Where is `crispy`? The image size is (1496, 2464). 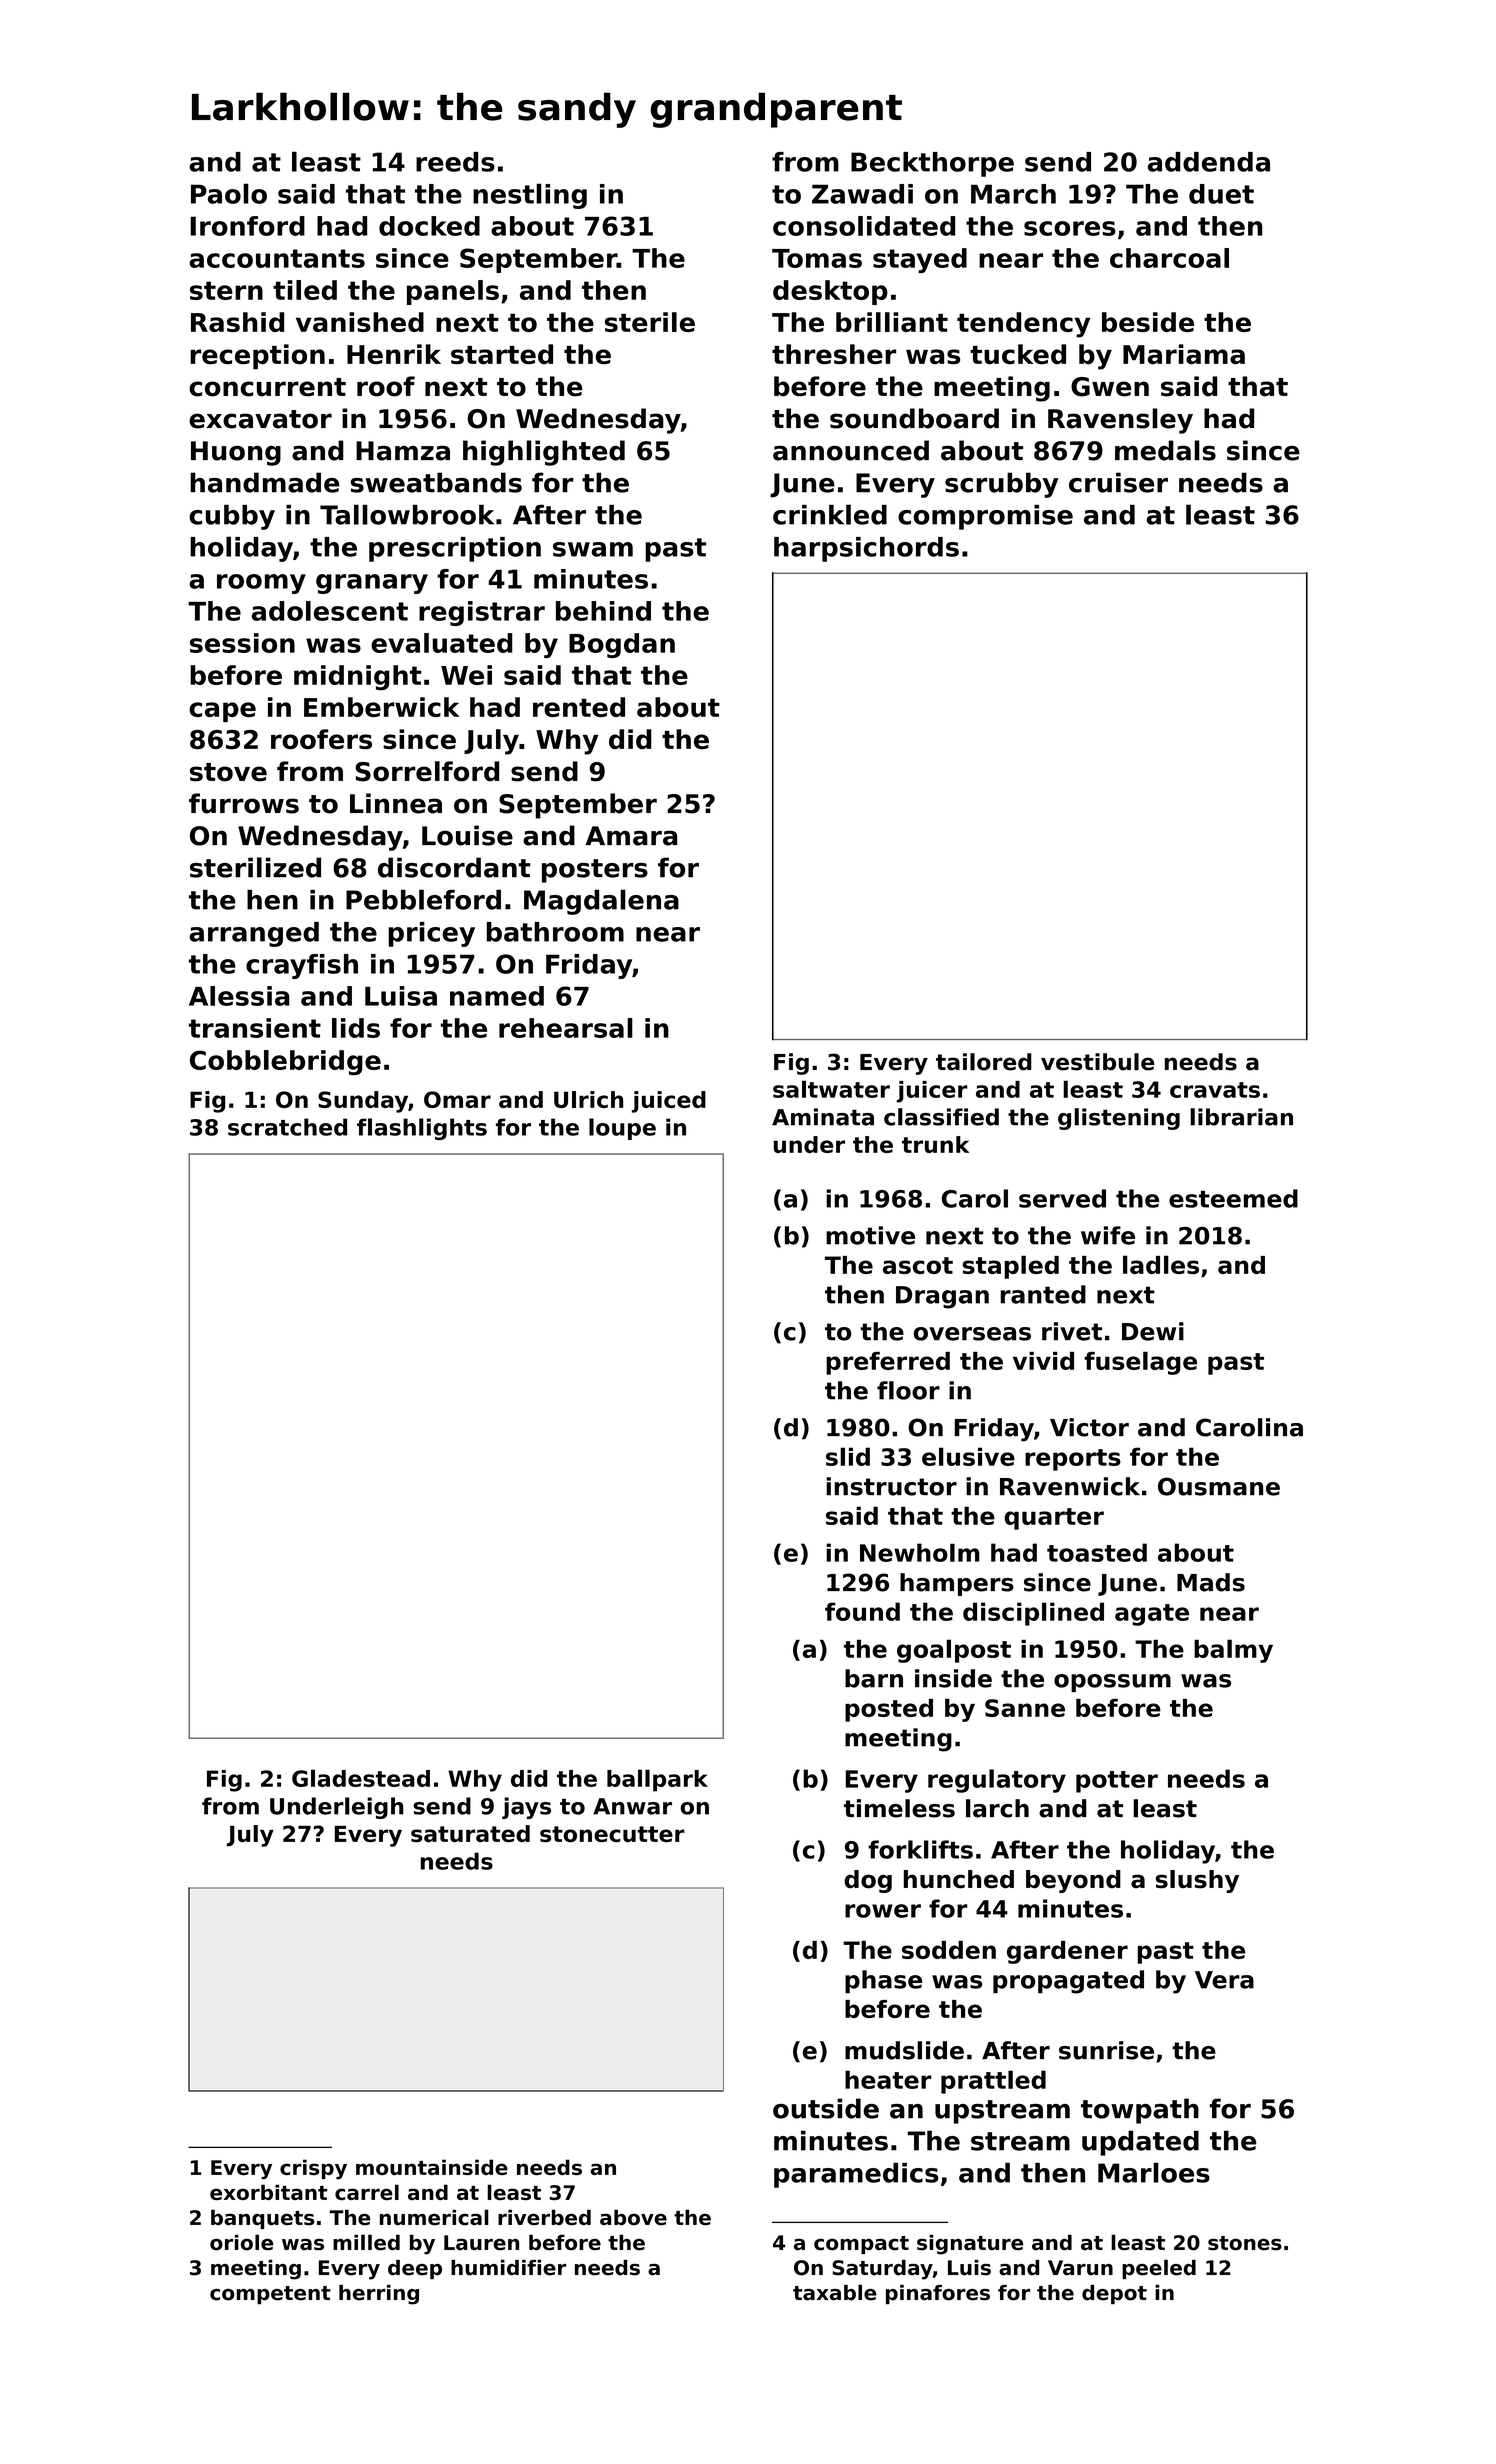
crispy is located at coordinates (313, 2169).
